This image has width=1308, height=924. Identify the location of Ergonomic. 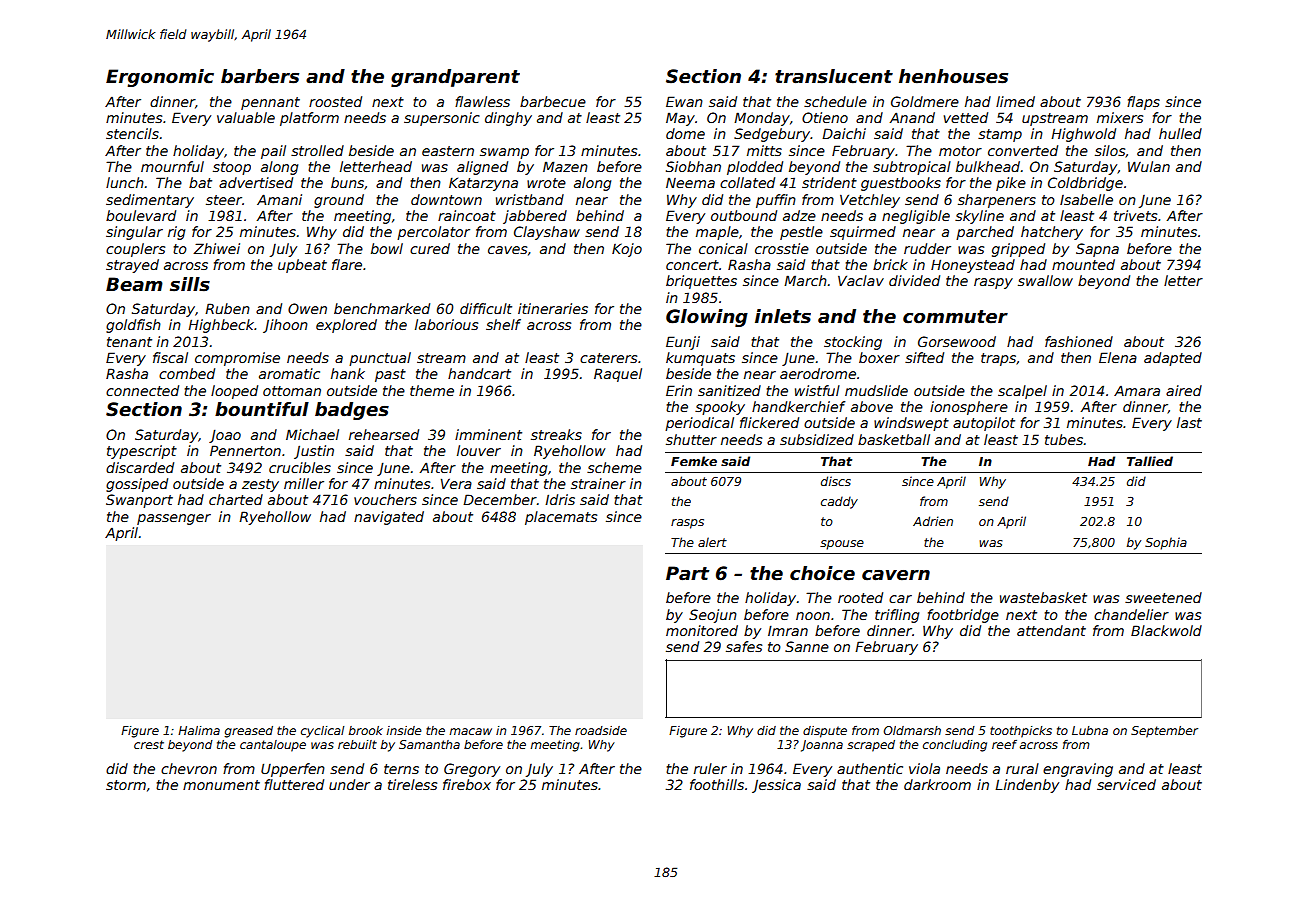
(160, 78).
